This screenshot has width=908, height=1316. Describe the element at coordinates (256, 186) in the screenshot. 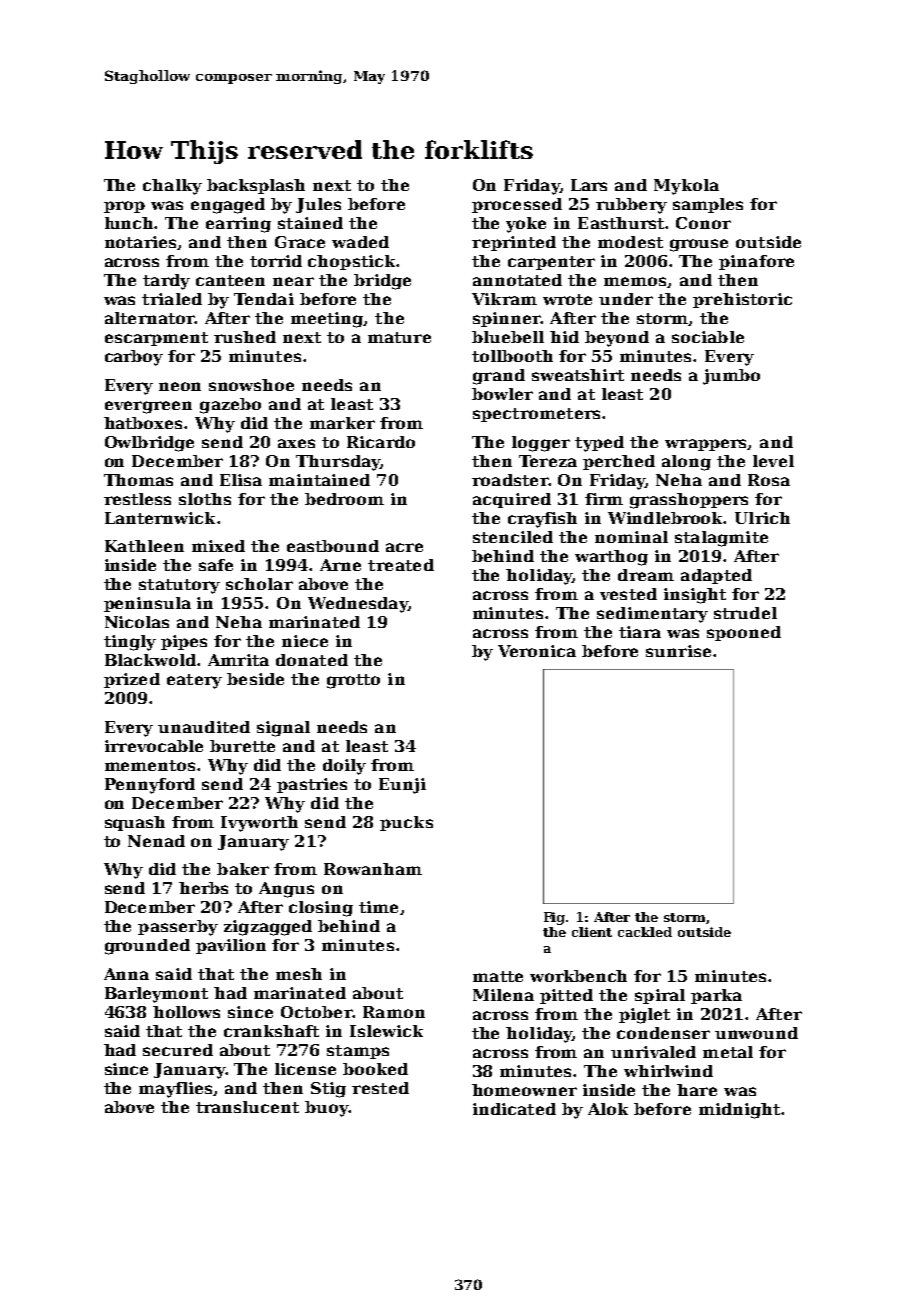

I see `backsplash` at that location.
